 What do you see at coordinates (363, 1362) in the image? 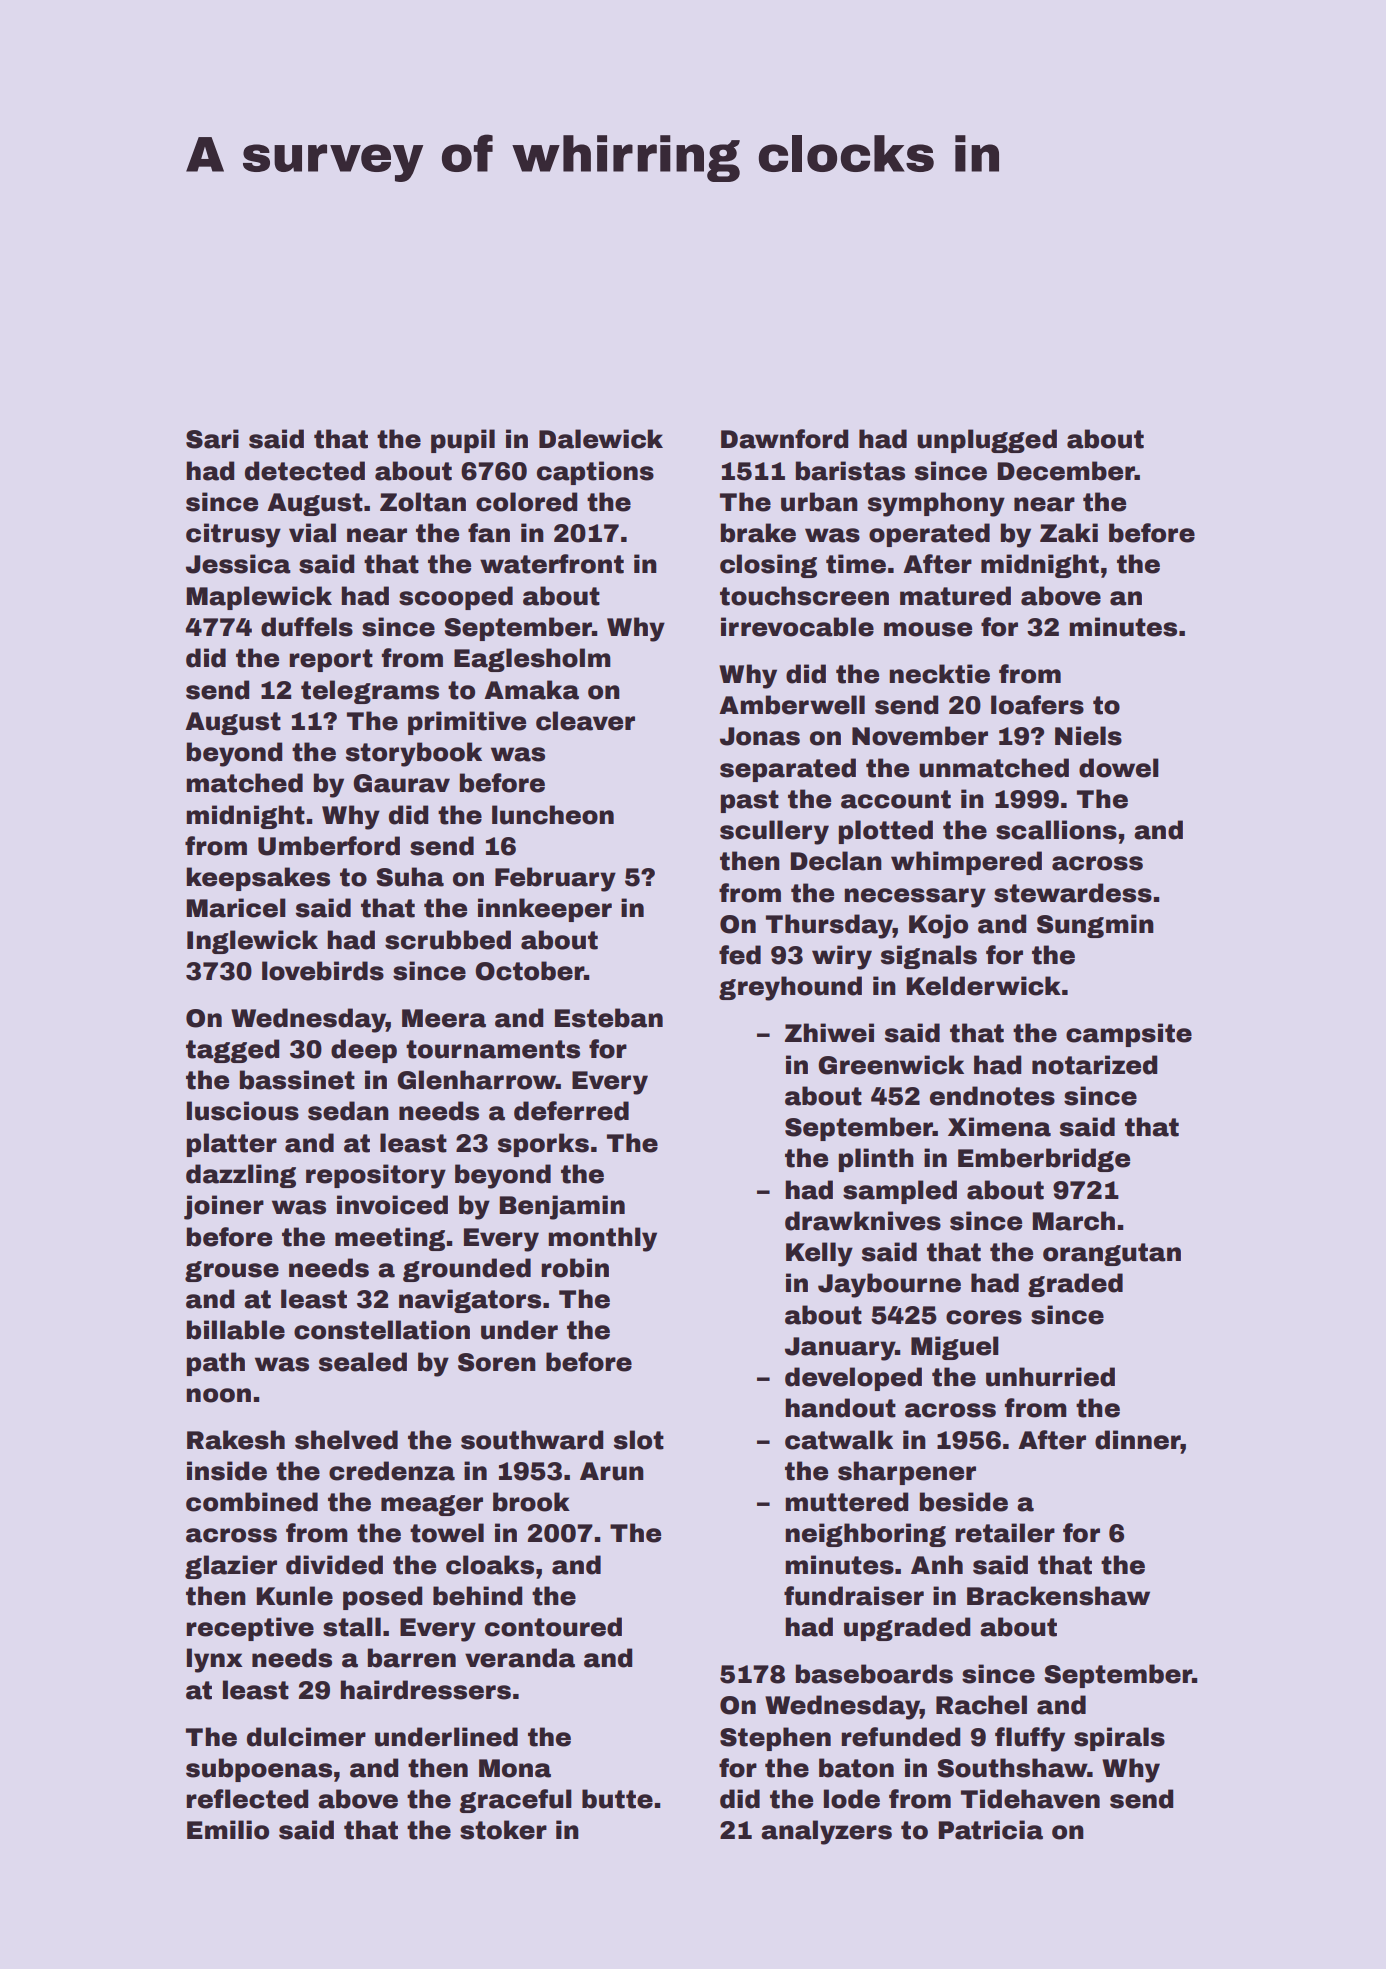
I see `sealed` at bounding box center [363, 1362].
